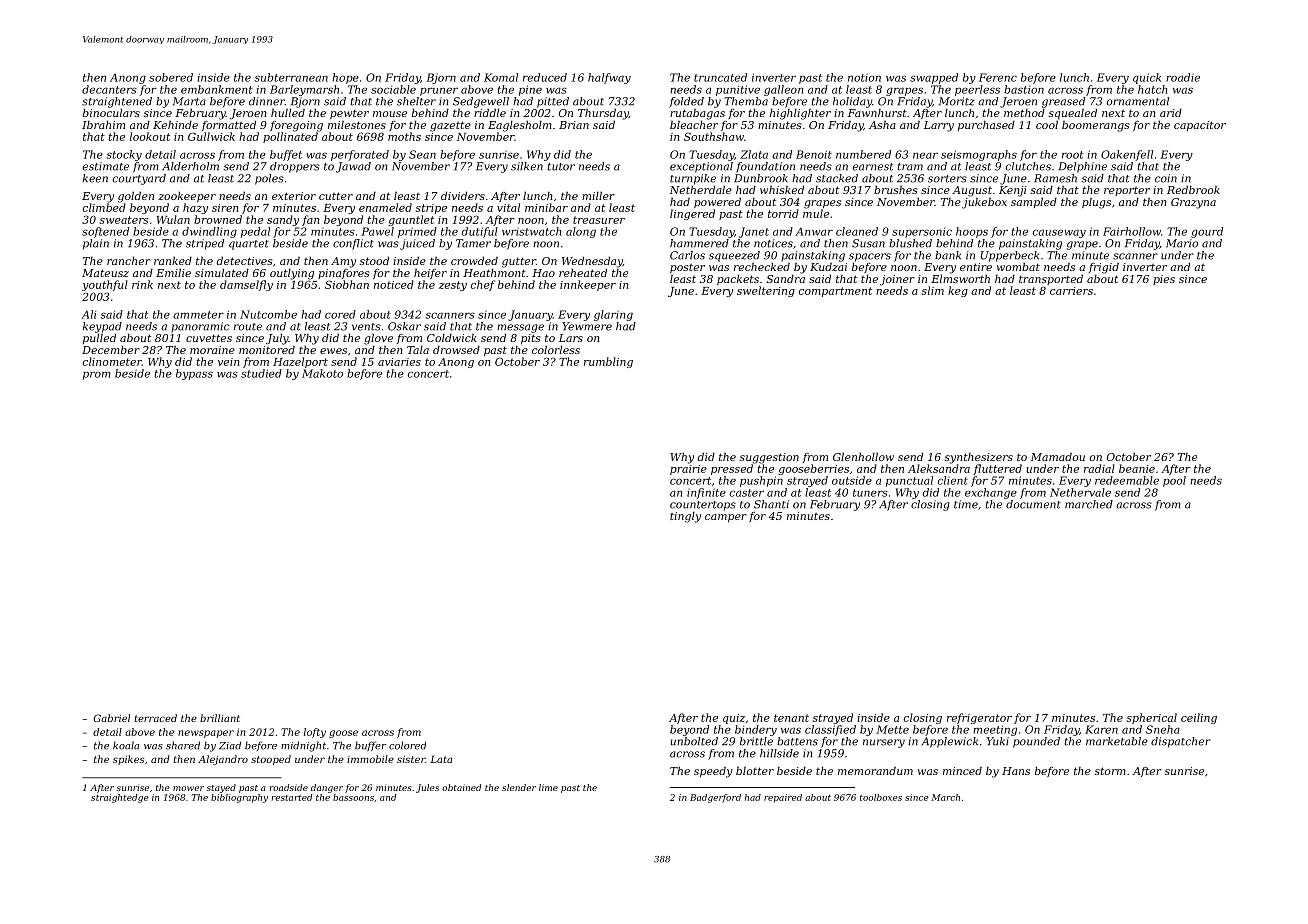 This document has width=1308, height=924. What do you see at coordinates (142, 284) in the document?
I see `rink` at bounding box center [142, 284].
